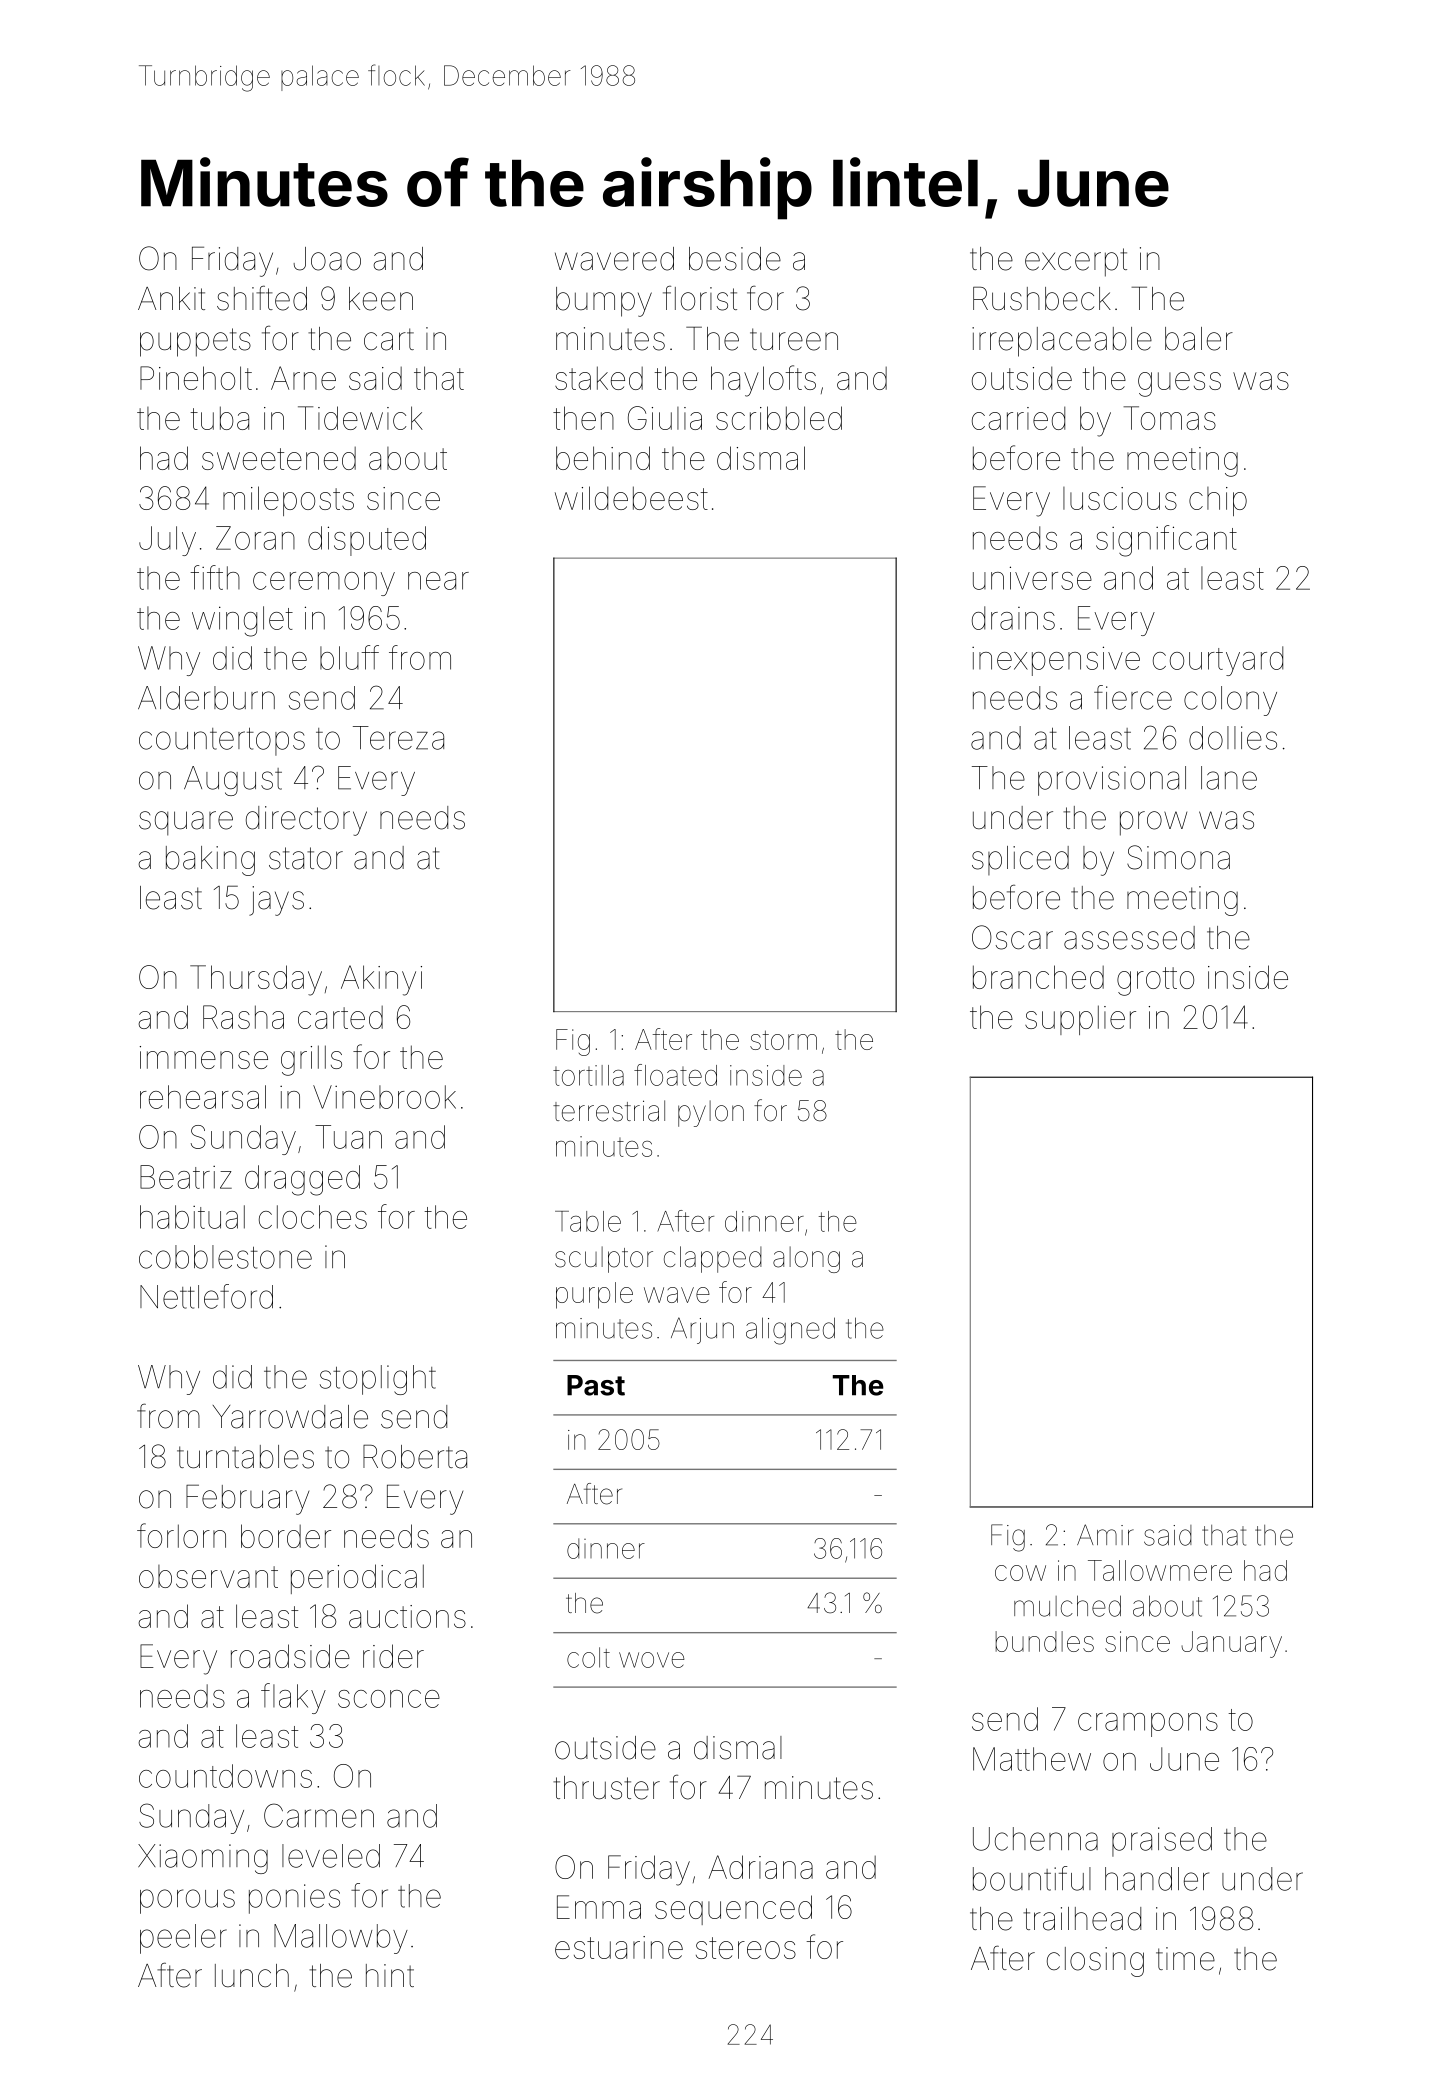 The height and width of the page is (2100, 1450). I want to click on Emma, so click(599, 1907).
